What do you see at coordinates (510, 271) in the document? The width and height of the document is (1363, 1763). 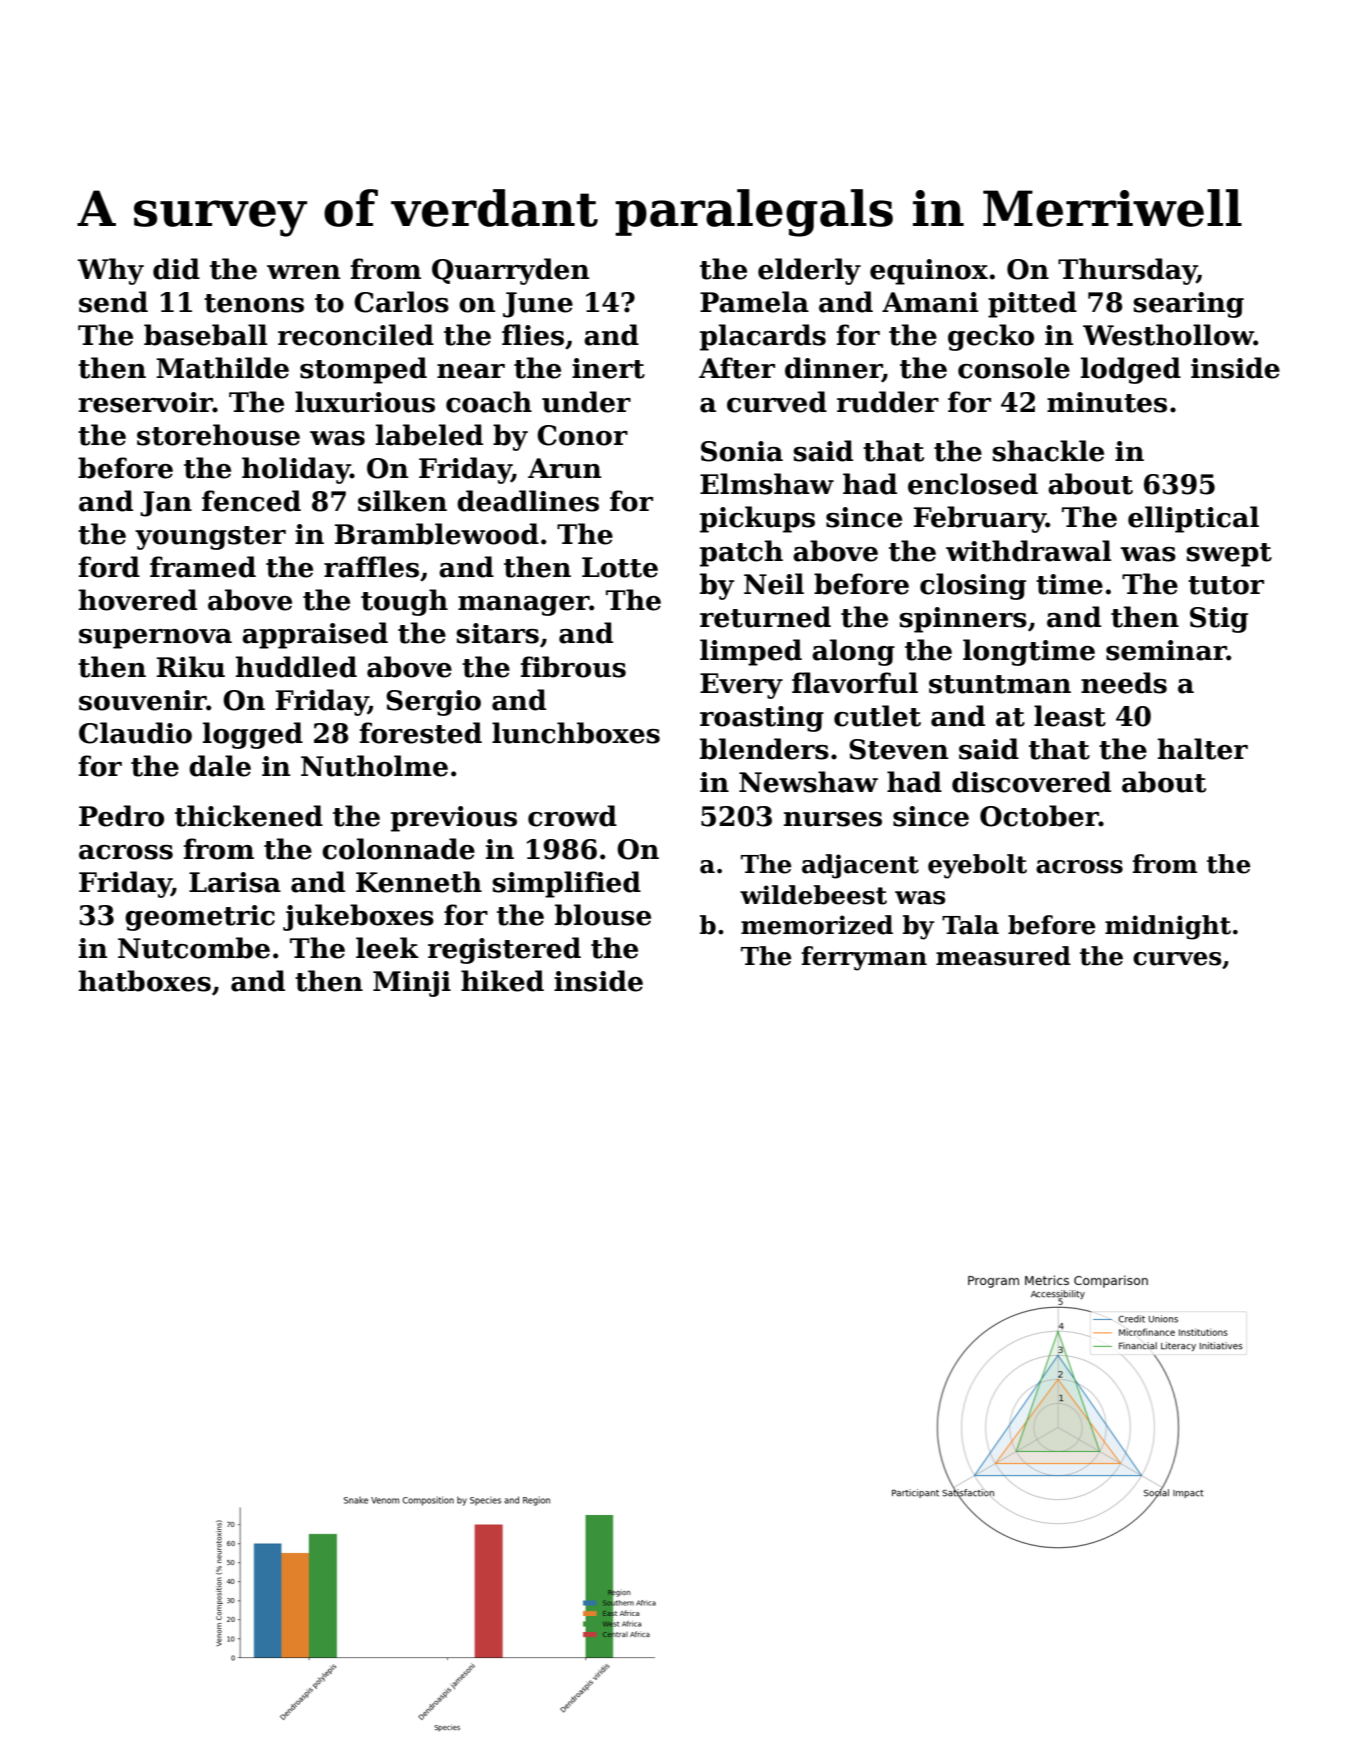 I see `Quarryden` at bounding box center [510, 271].
